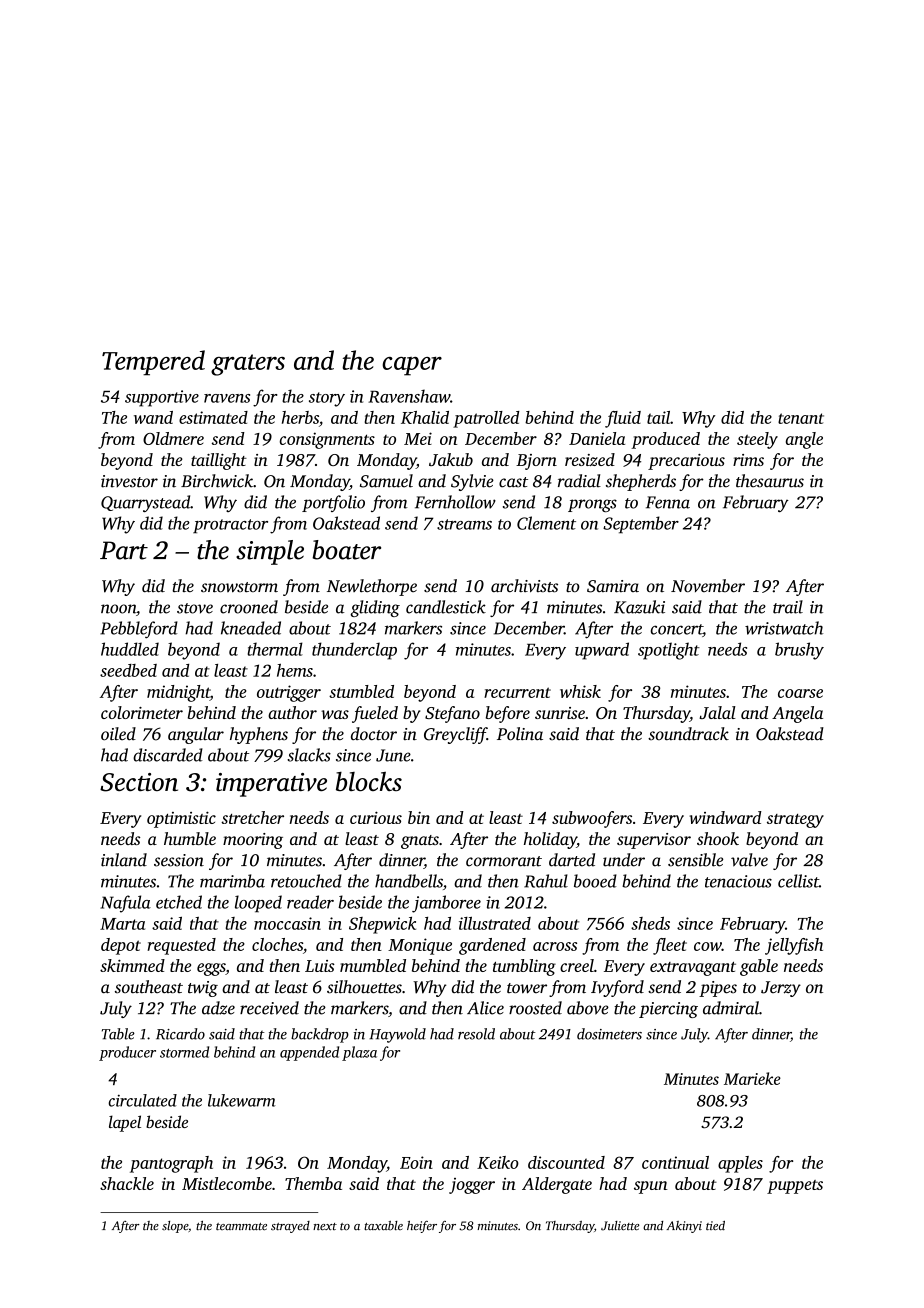  What do you see at coordinates (373, 965) in the document?
I see `mumbled` at bounding box center [373, 965].
